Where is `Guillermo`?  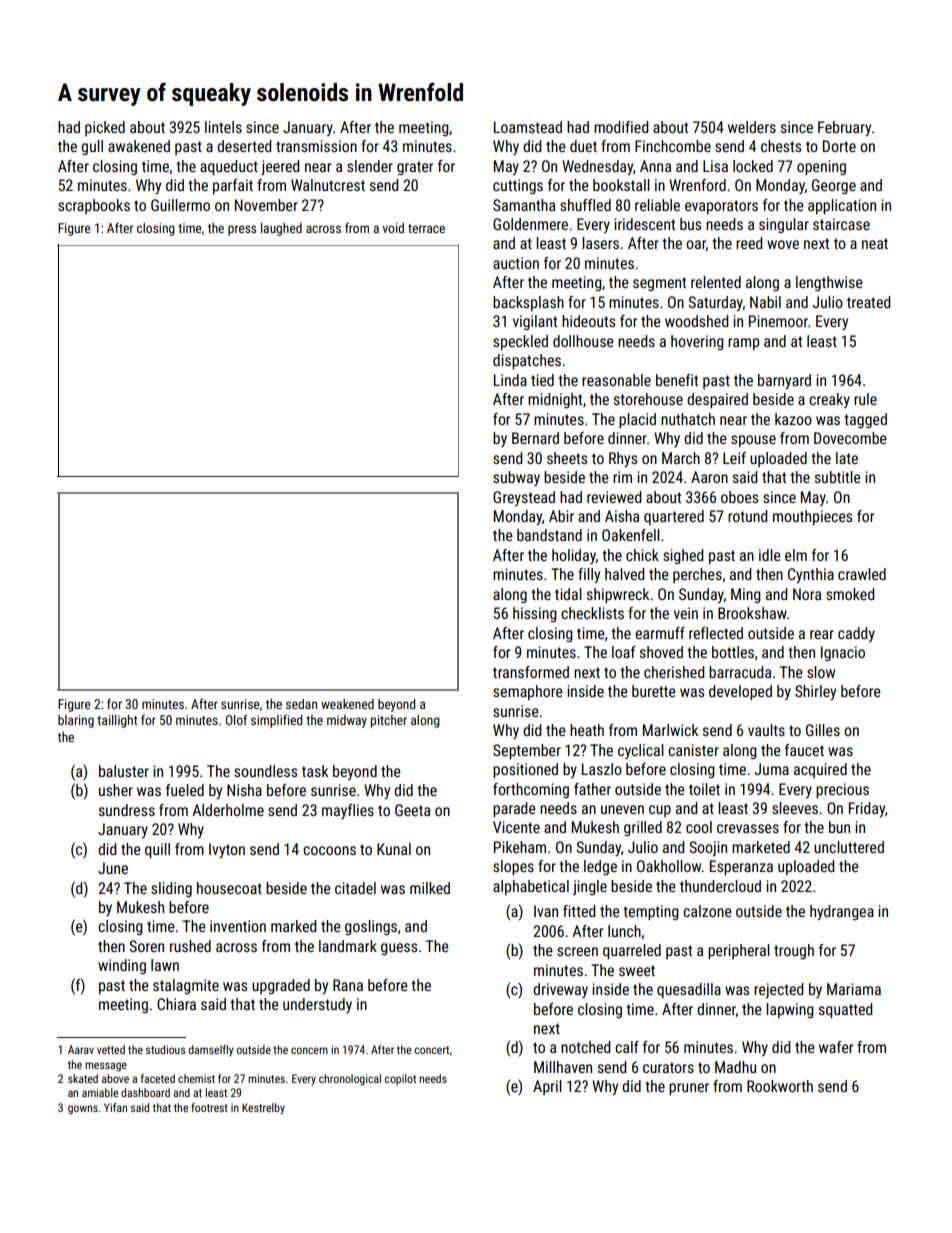 Guillermo is located at coordinates (180, 205).
